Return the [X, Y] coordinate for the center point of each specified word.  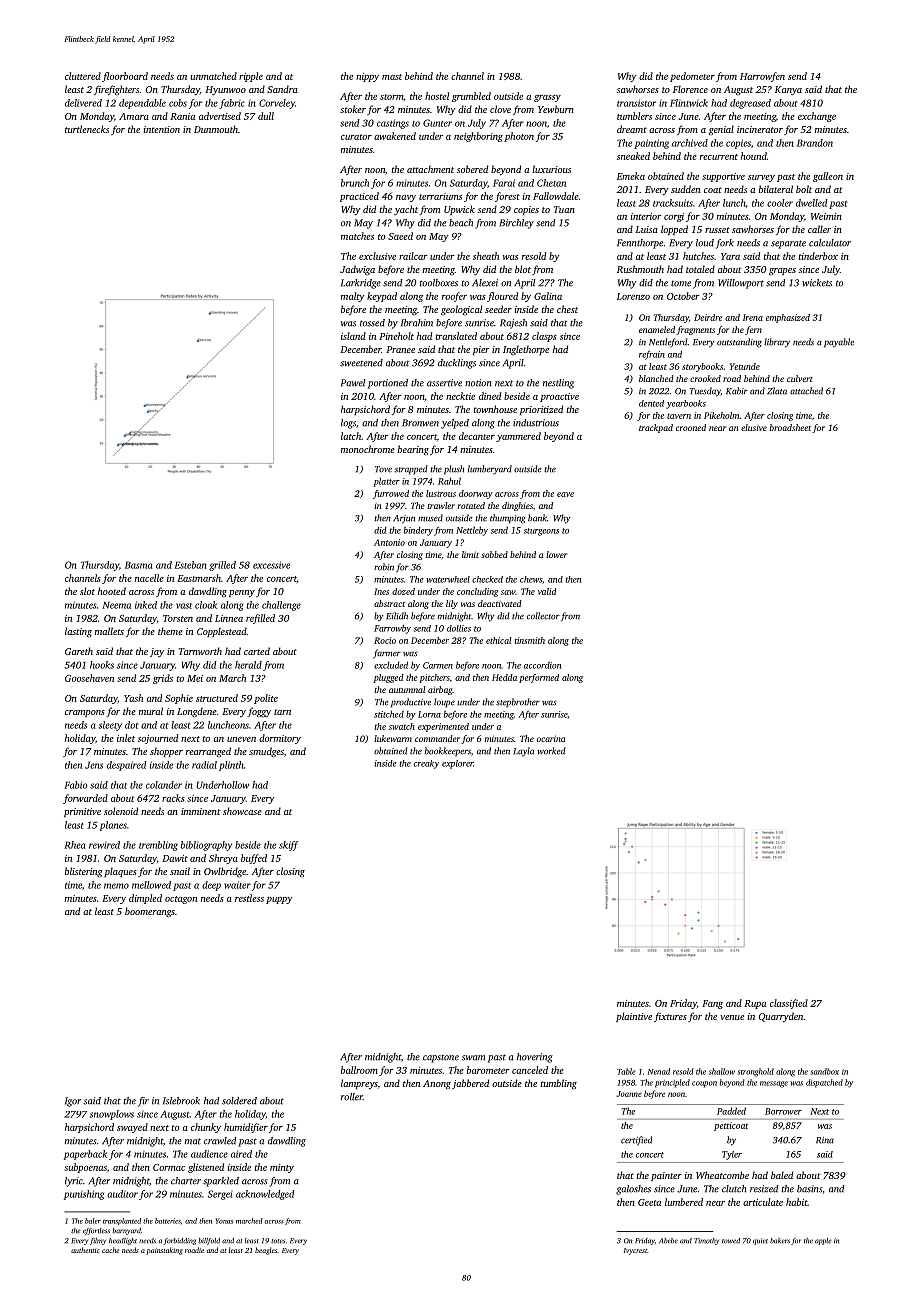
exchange [817, 117]
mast [392, 77]
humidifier [246, 1128]
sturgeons [541, 532]
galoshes [633, 1190]
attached [806, 391]
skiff [289, 846]
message [774, 1084]
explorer [457, 764]
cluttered [83, 76]
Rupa [755, 1004]
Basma [139, 565]
